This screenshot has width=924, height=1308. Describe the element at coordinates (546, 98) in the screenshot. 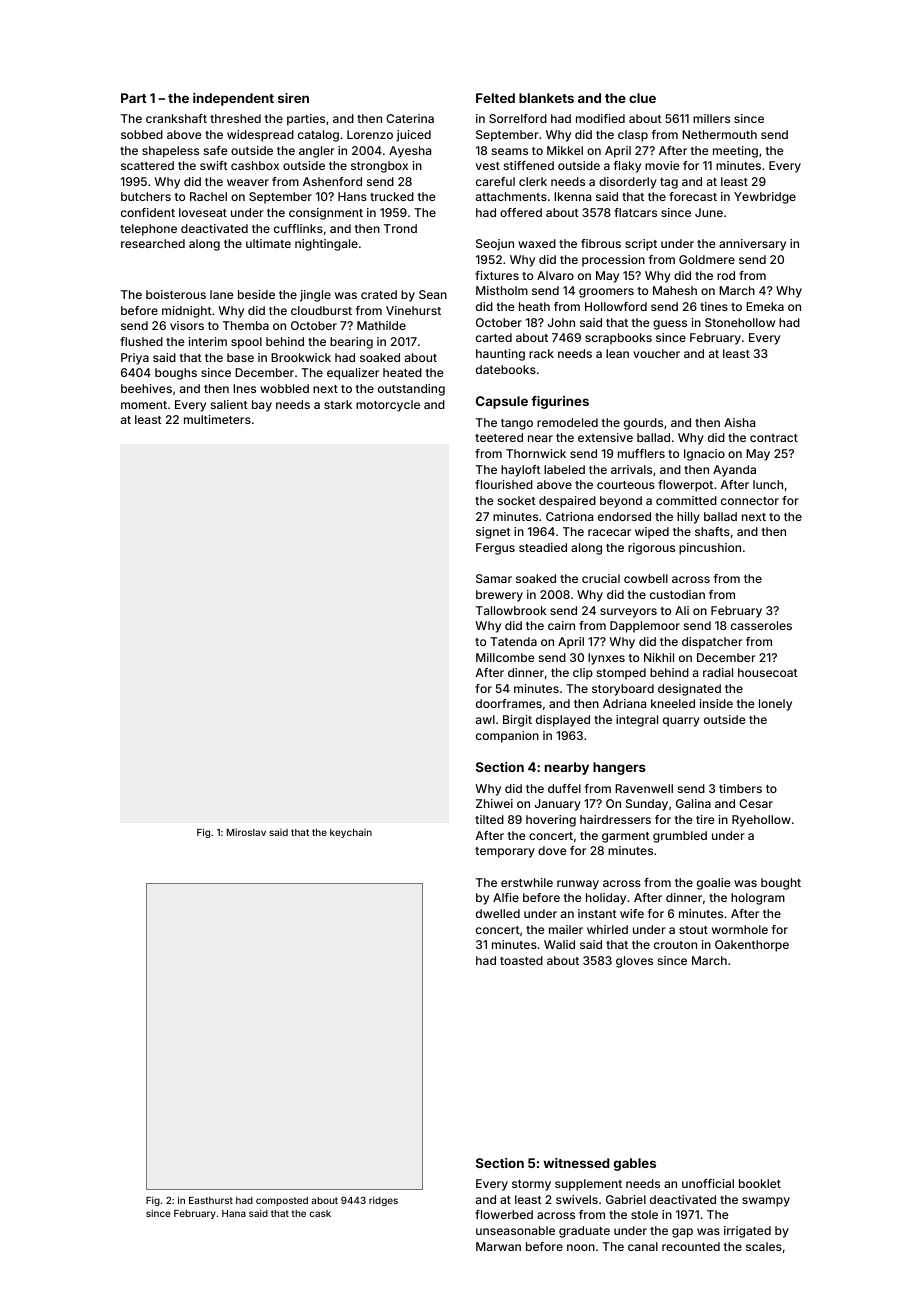

I see `blankets` at that location.
